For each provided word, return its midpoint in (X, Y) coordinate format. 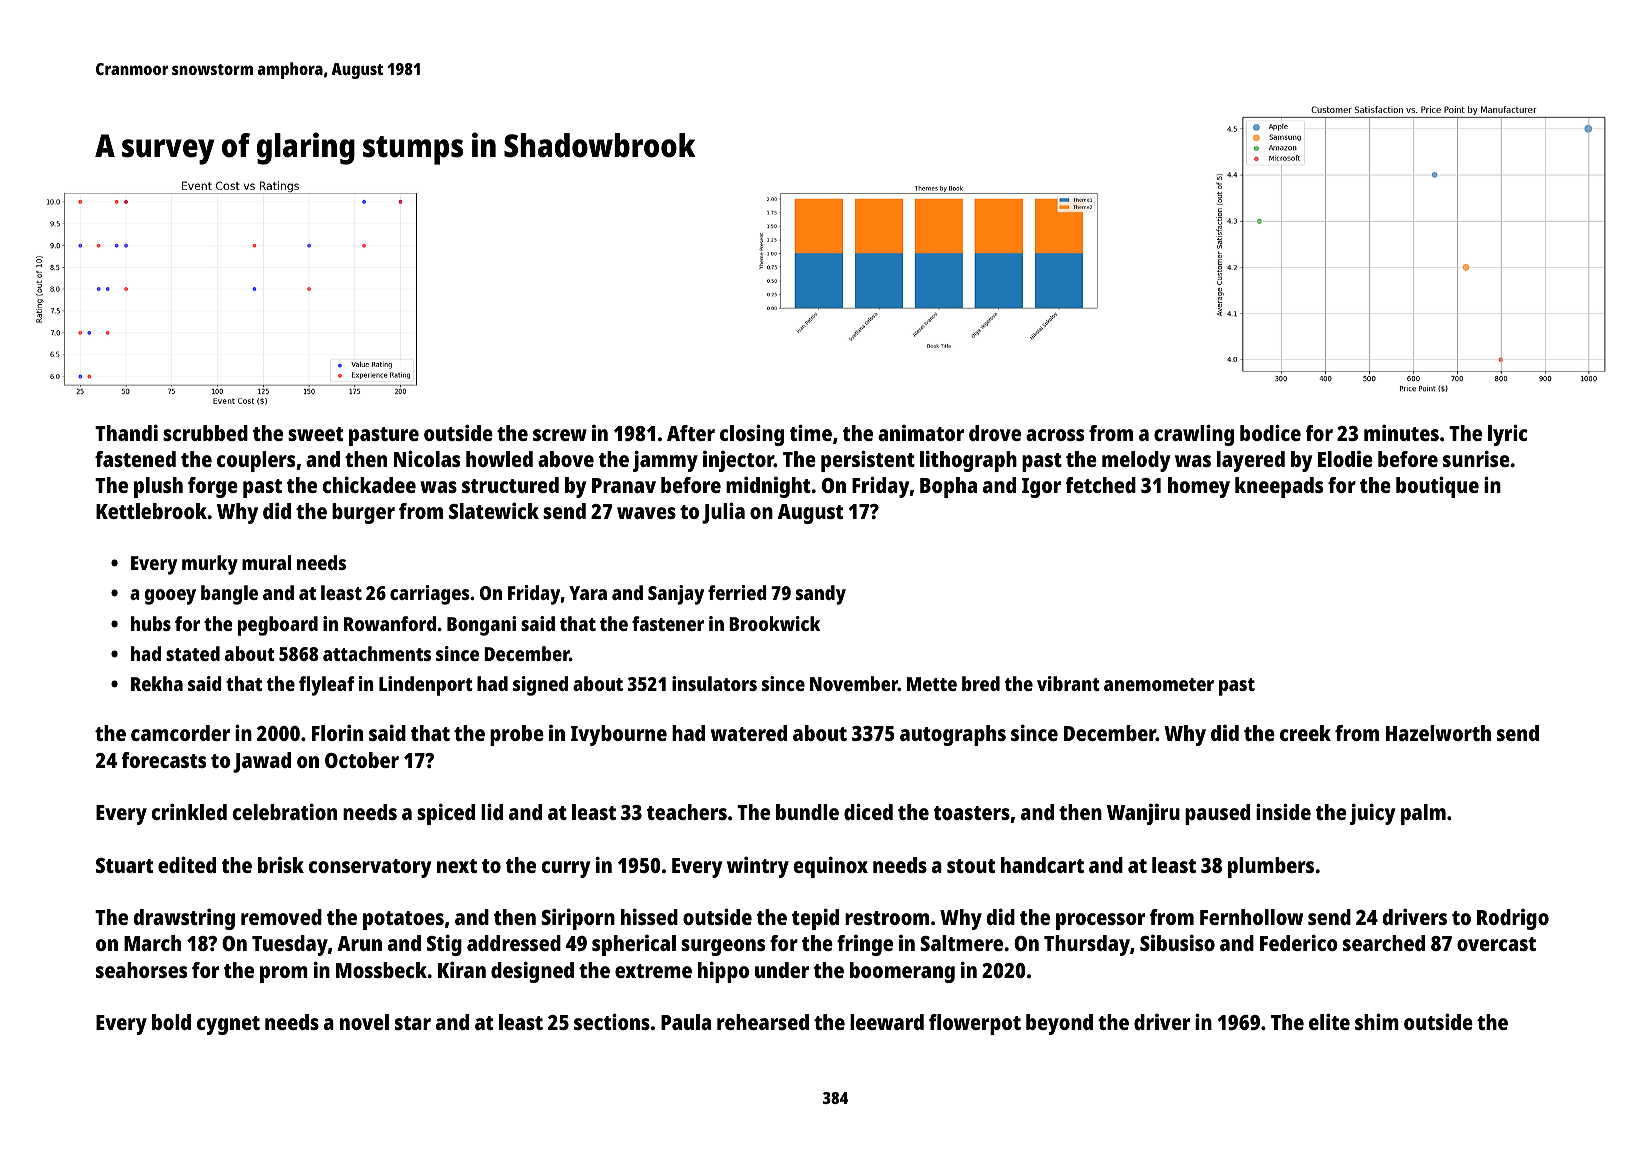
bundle (807, 812)
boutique (1437, 487)
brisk (281, 865)
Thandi (126, 432)
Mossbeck (381, 970)
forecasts (163, 760)
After (691, 433)
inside (1283, 811)
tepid (815, 919)
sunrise (1476, 458)
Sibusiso (1177, 942)
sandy (821, 595)
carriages (430, 595)
